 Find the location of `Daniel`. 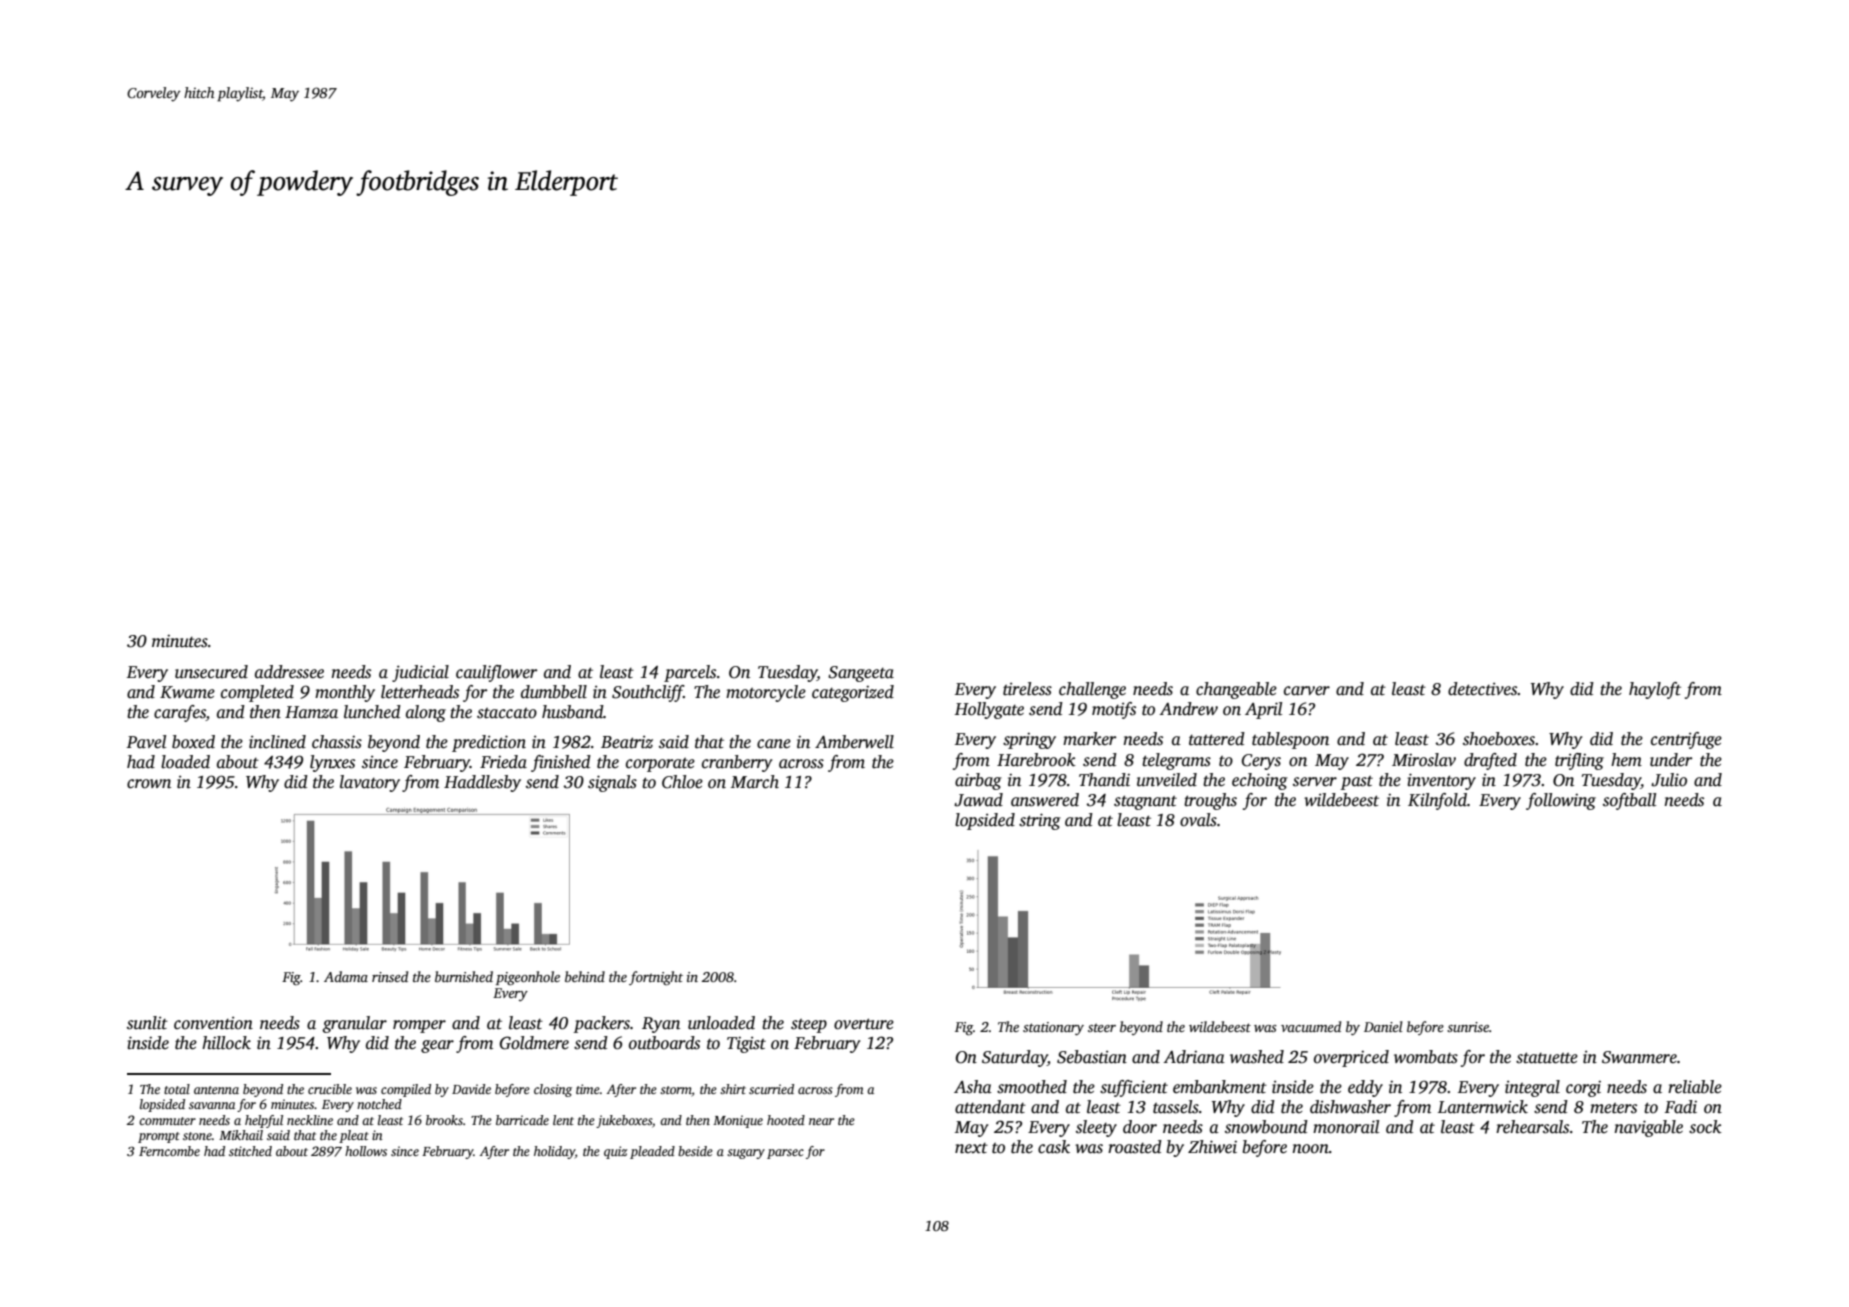

Daniel is located at coordinates (1383, 1026).
